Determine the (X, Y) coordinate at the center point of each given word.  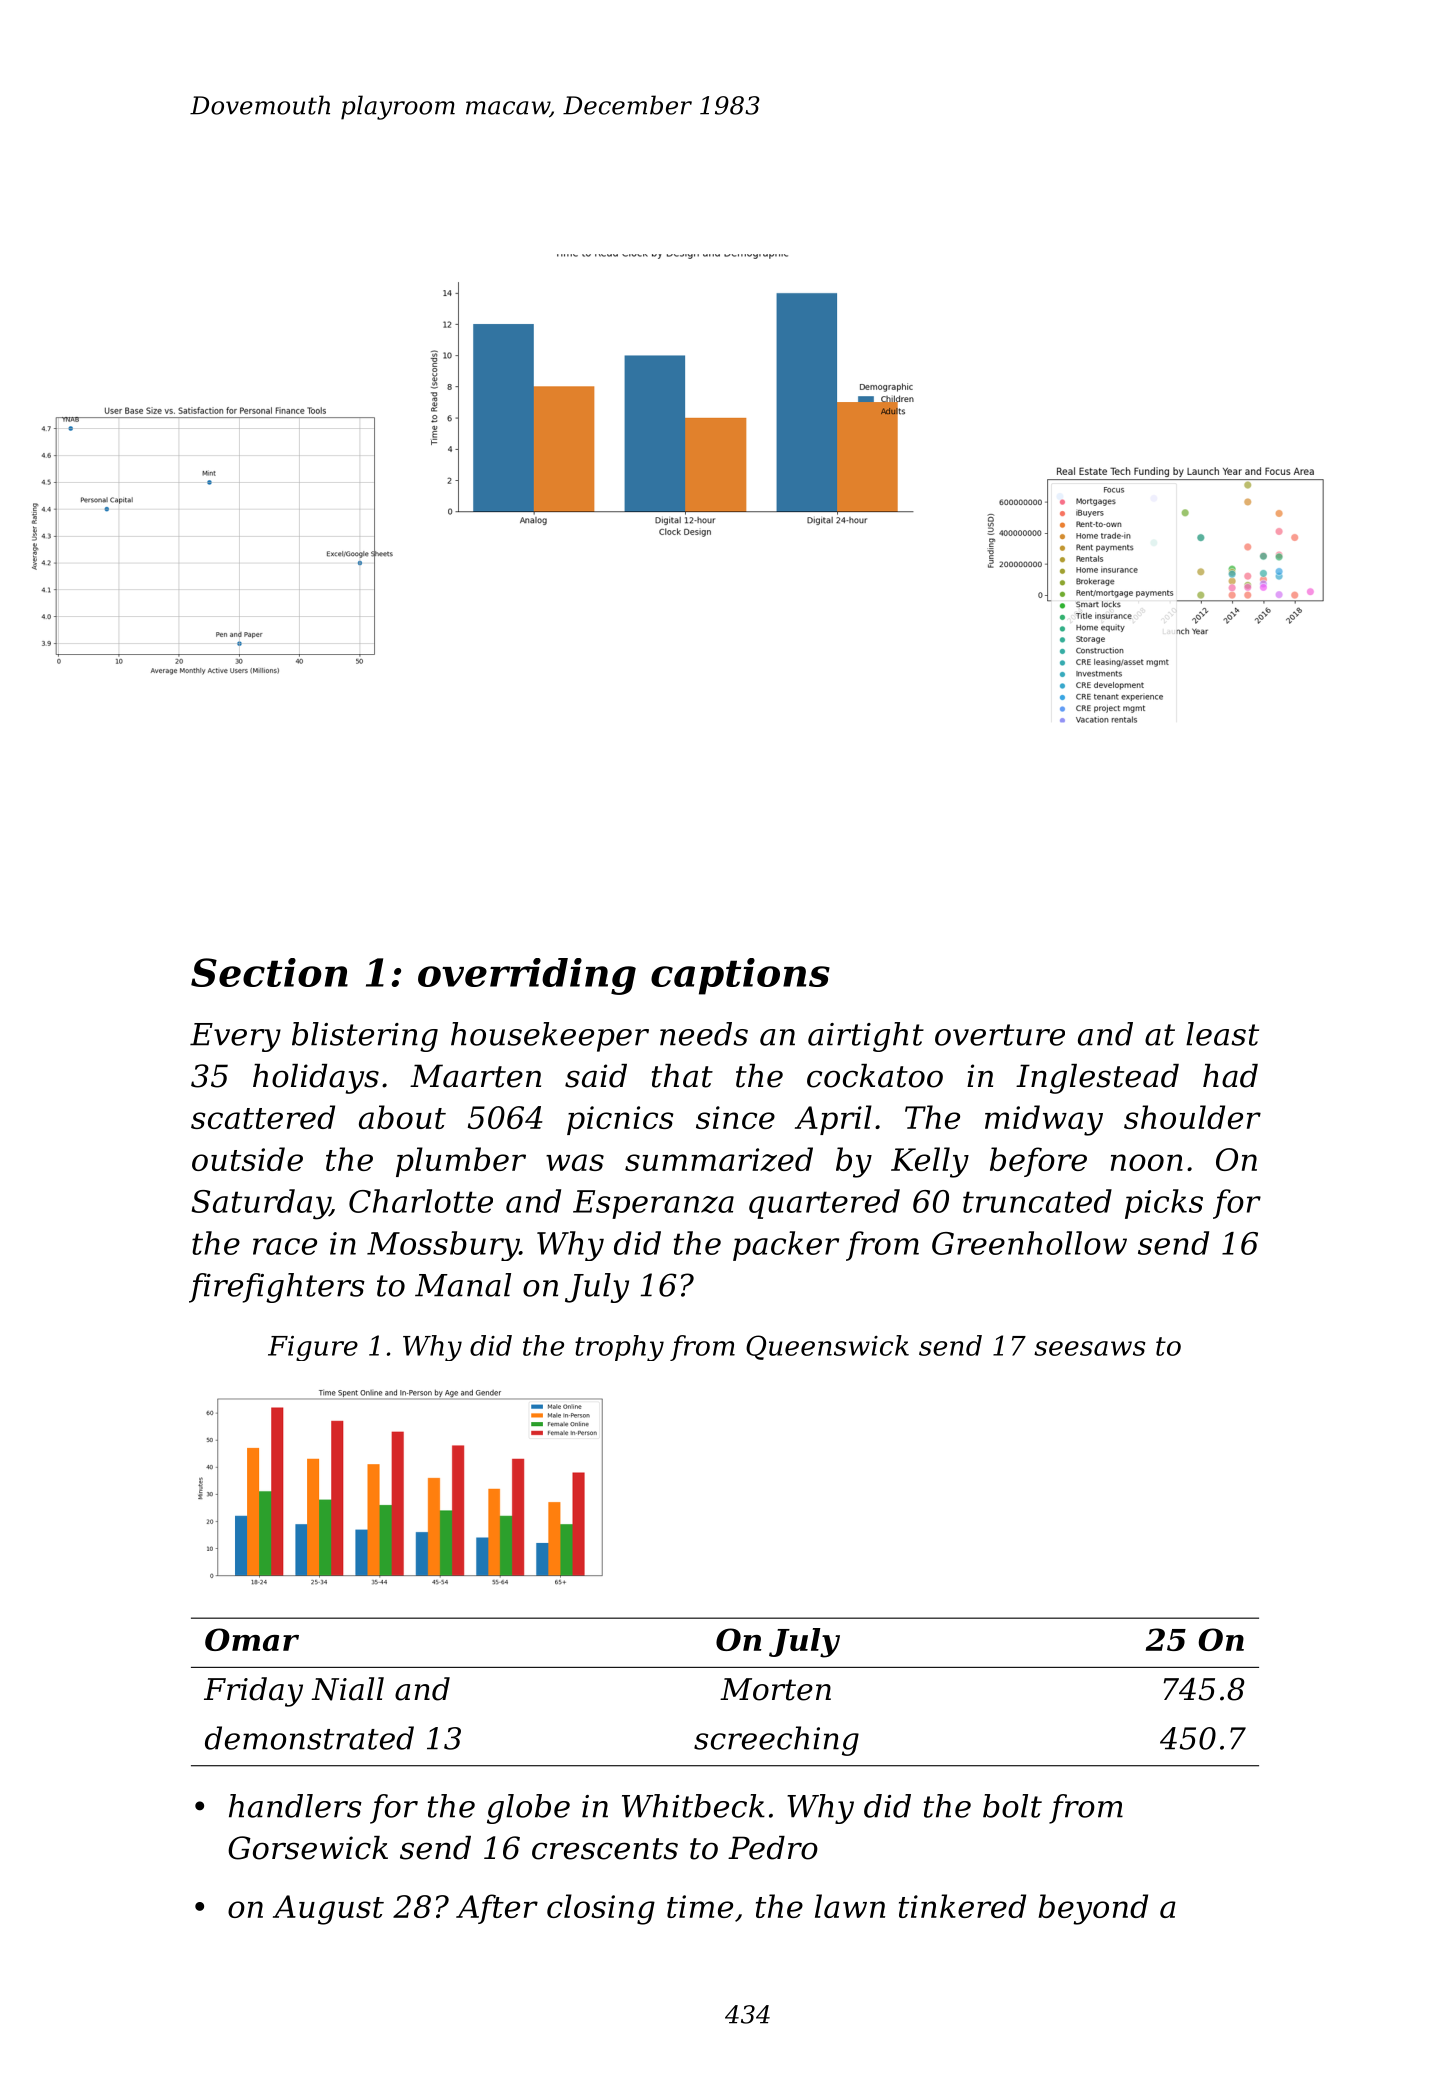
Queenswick (827, 1347)
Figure (313, 1348)
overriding (527, 976)
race (285, 1246)
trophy (619, 1348)
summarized (719, 1159)
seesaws (1089, 1348)
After (497, 1909)
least (1222, 1034)
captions (740, 976)
